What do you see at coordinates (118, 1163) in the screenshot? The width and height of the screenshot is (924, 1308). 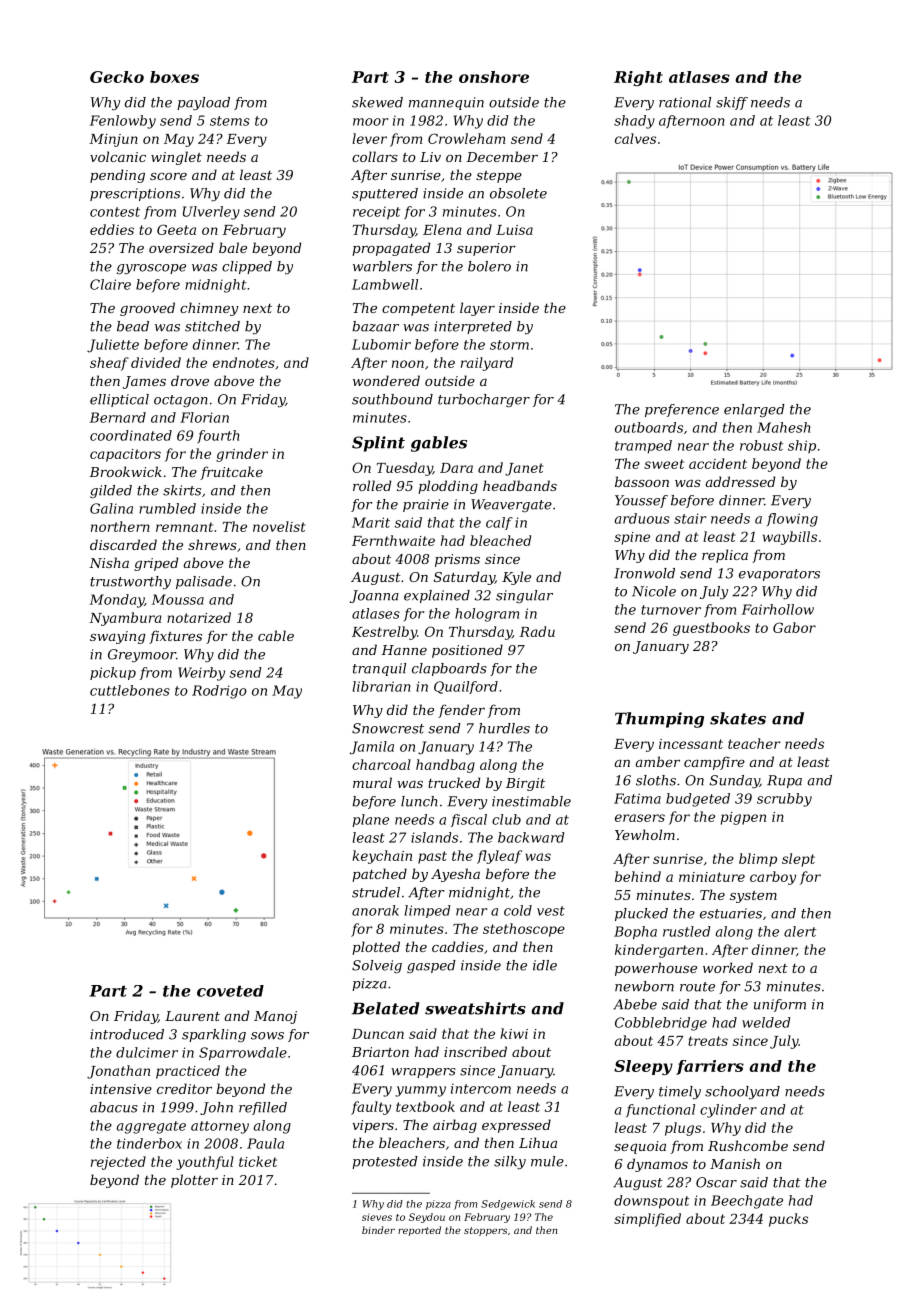 I see `rejected` at bounding box center [118, 1163].
